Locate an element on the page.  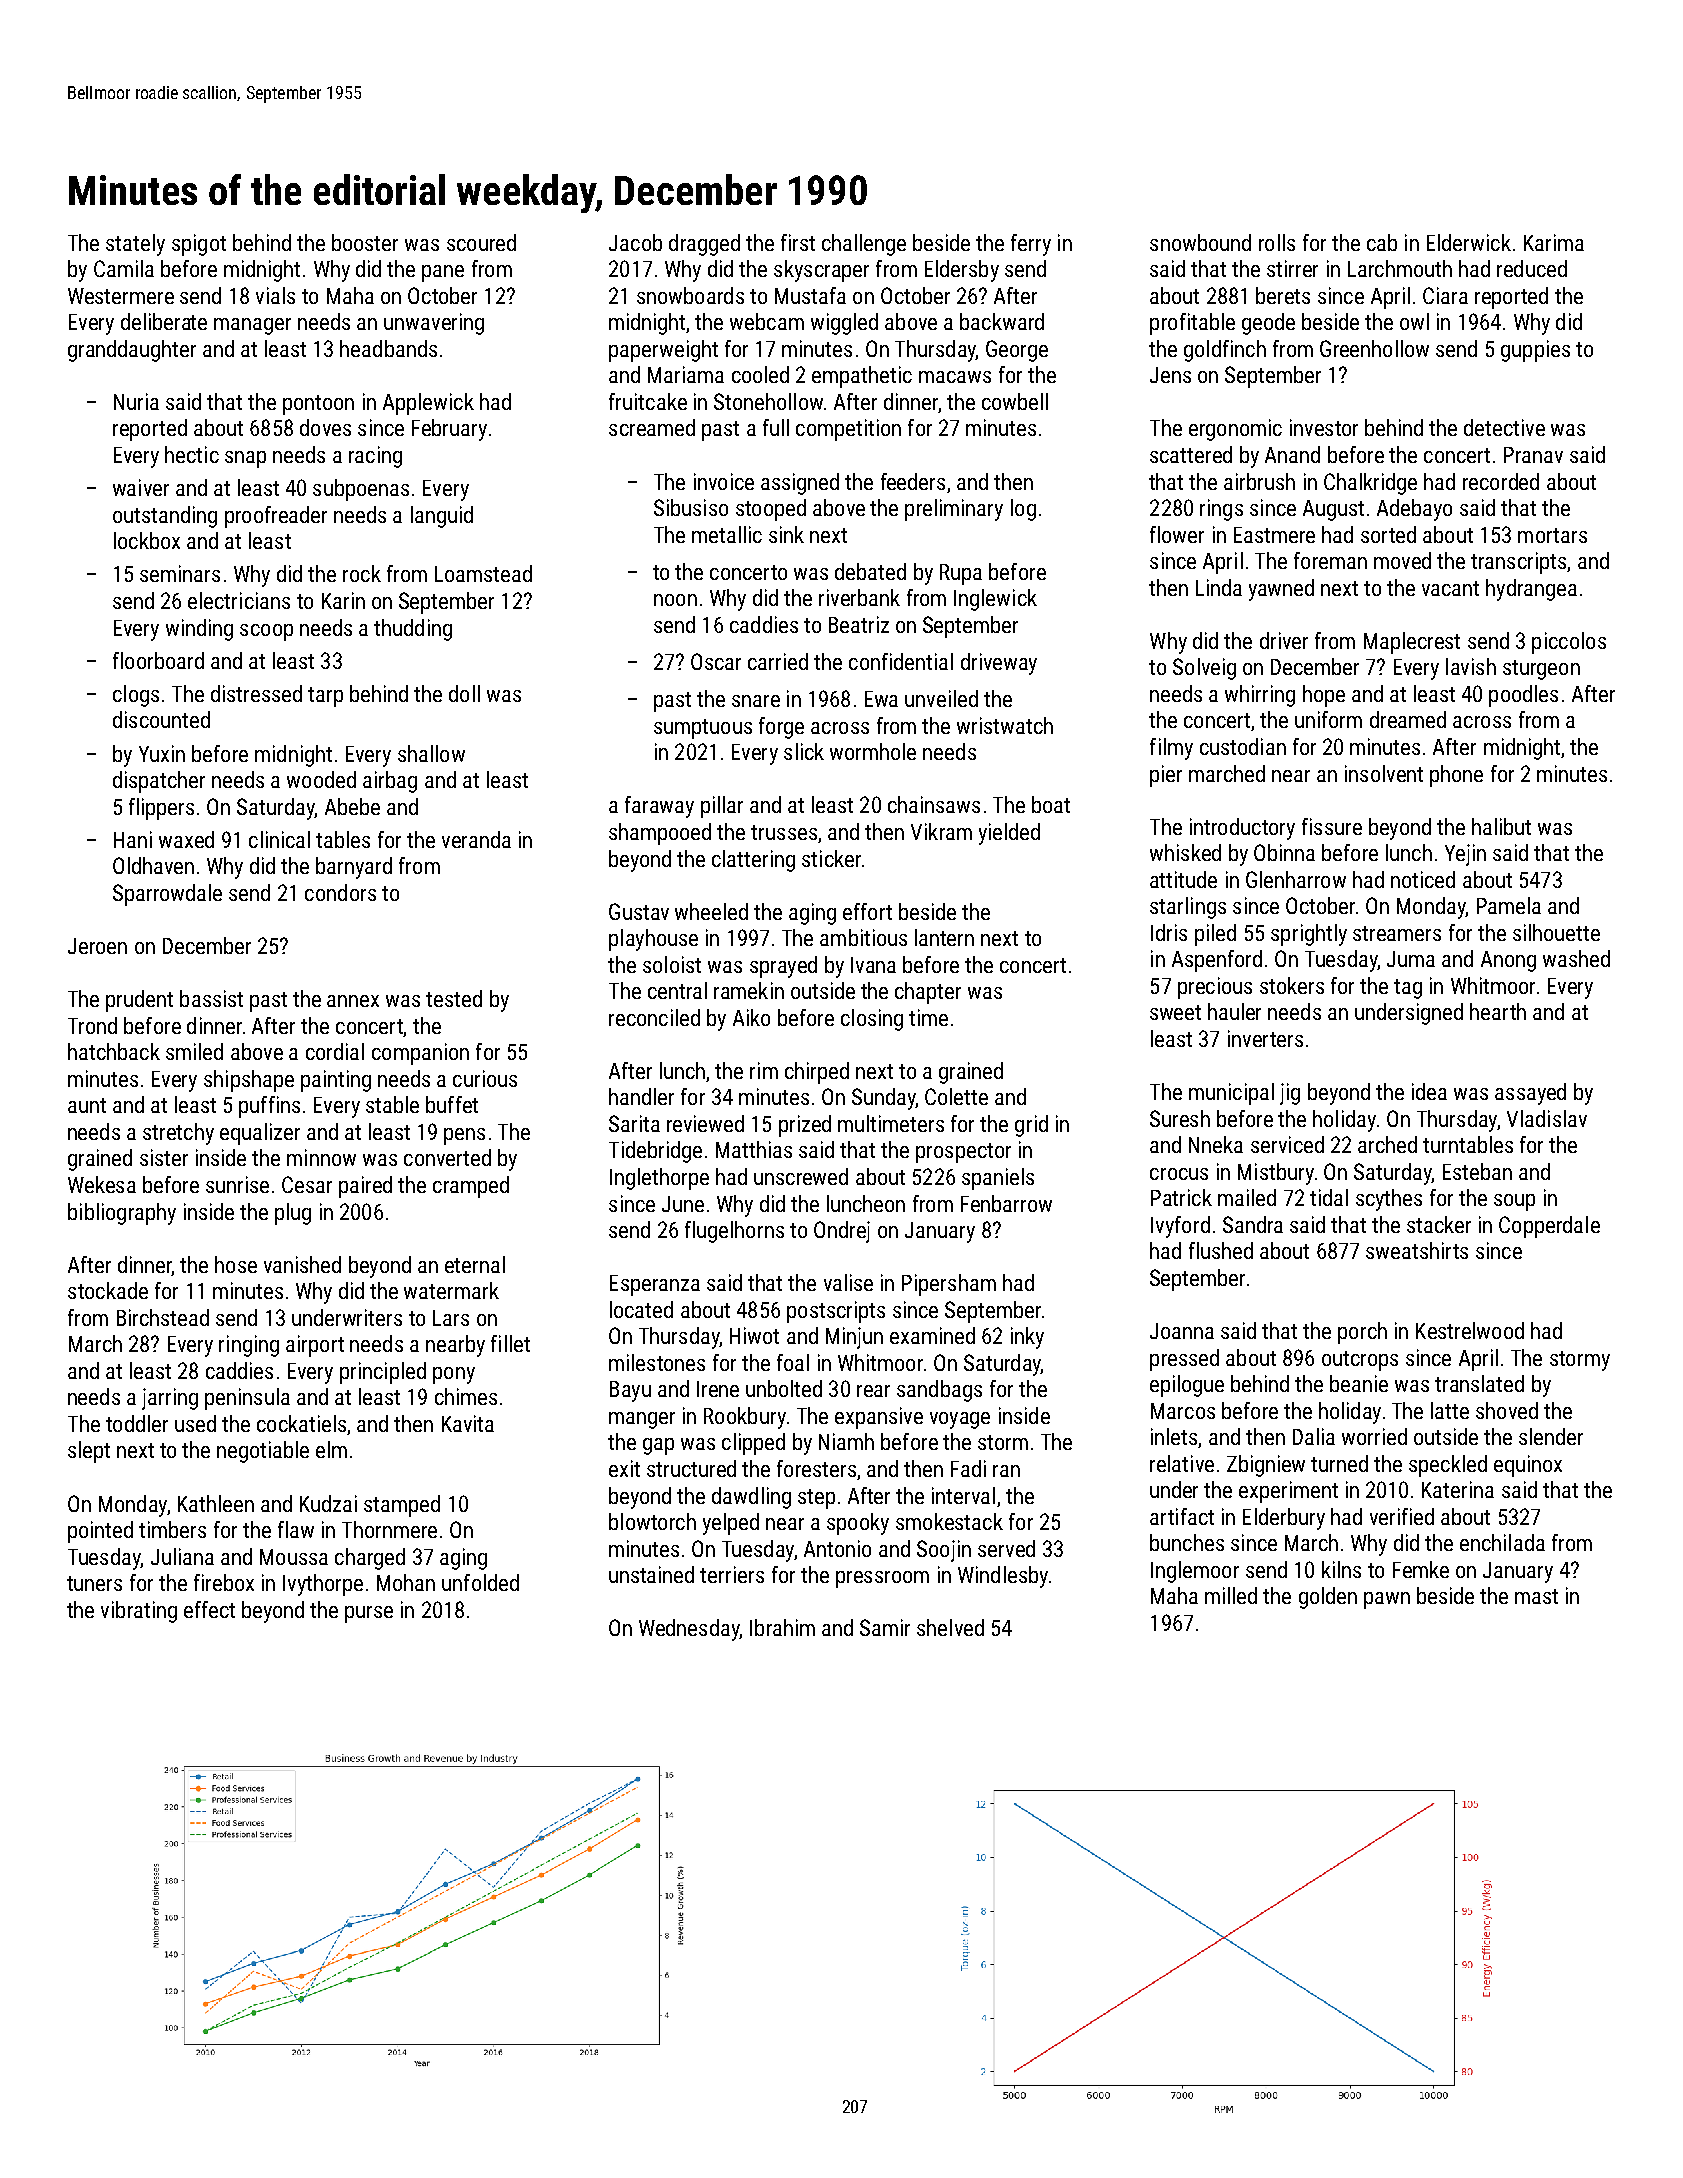
lantern is located at coordinates (944, 937).
